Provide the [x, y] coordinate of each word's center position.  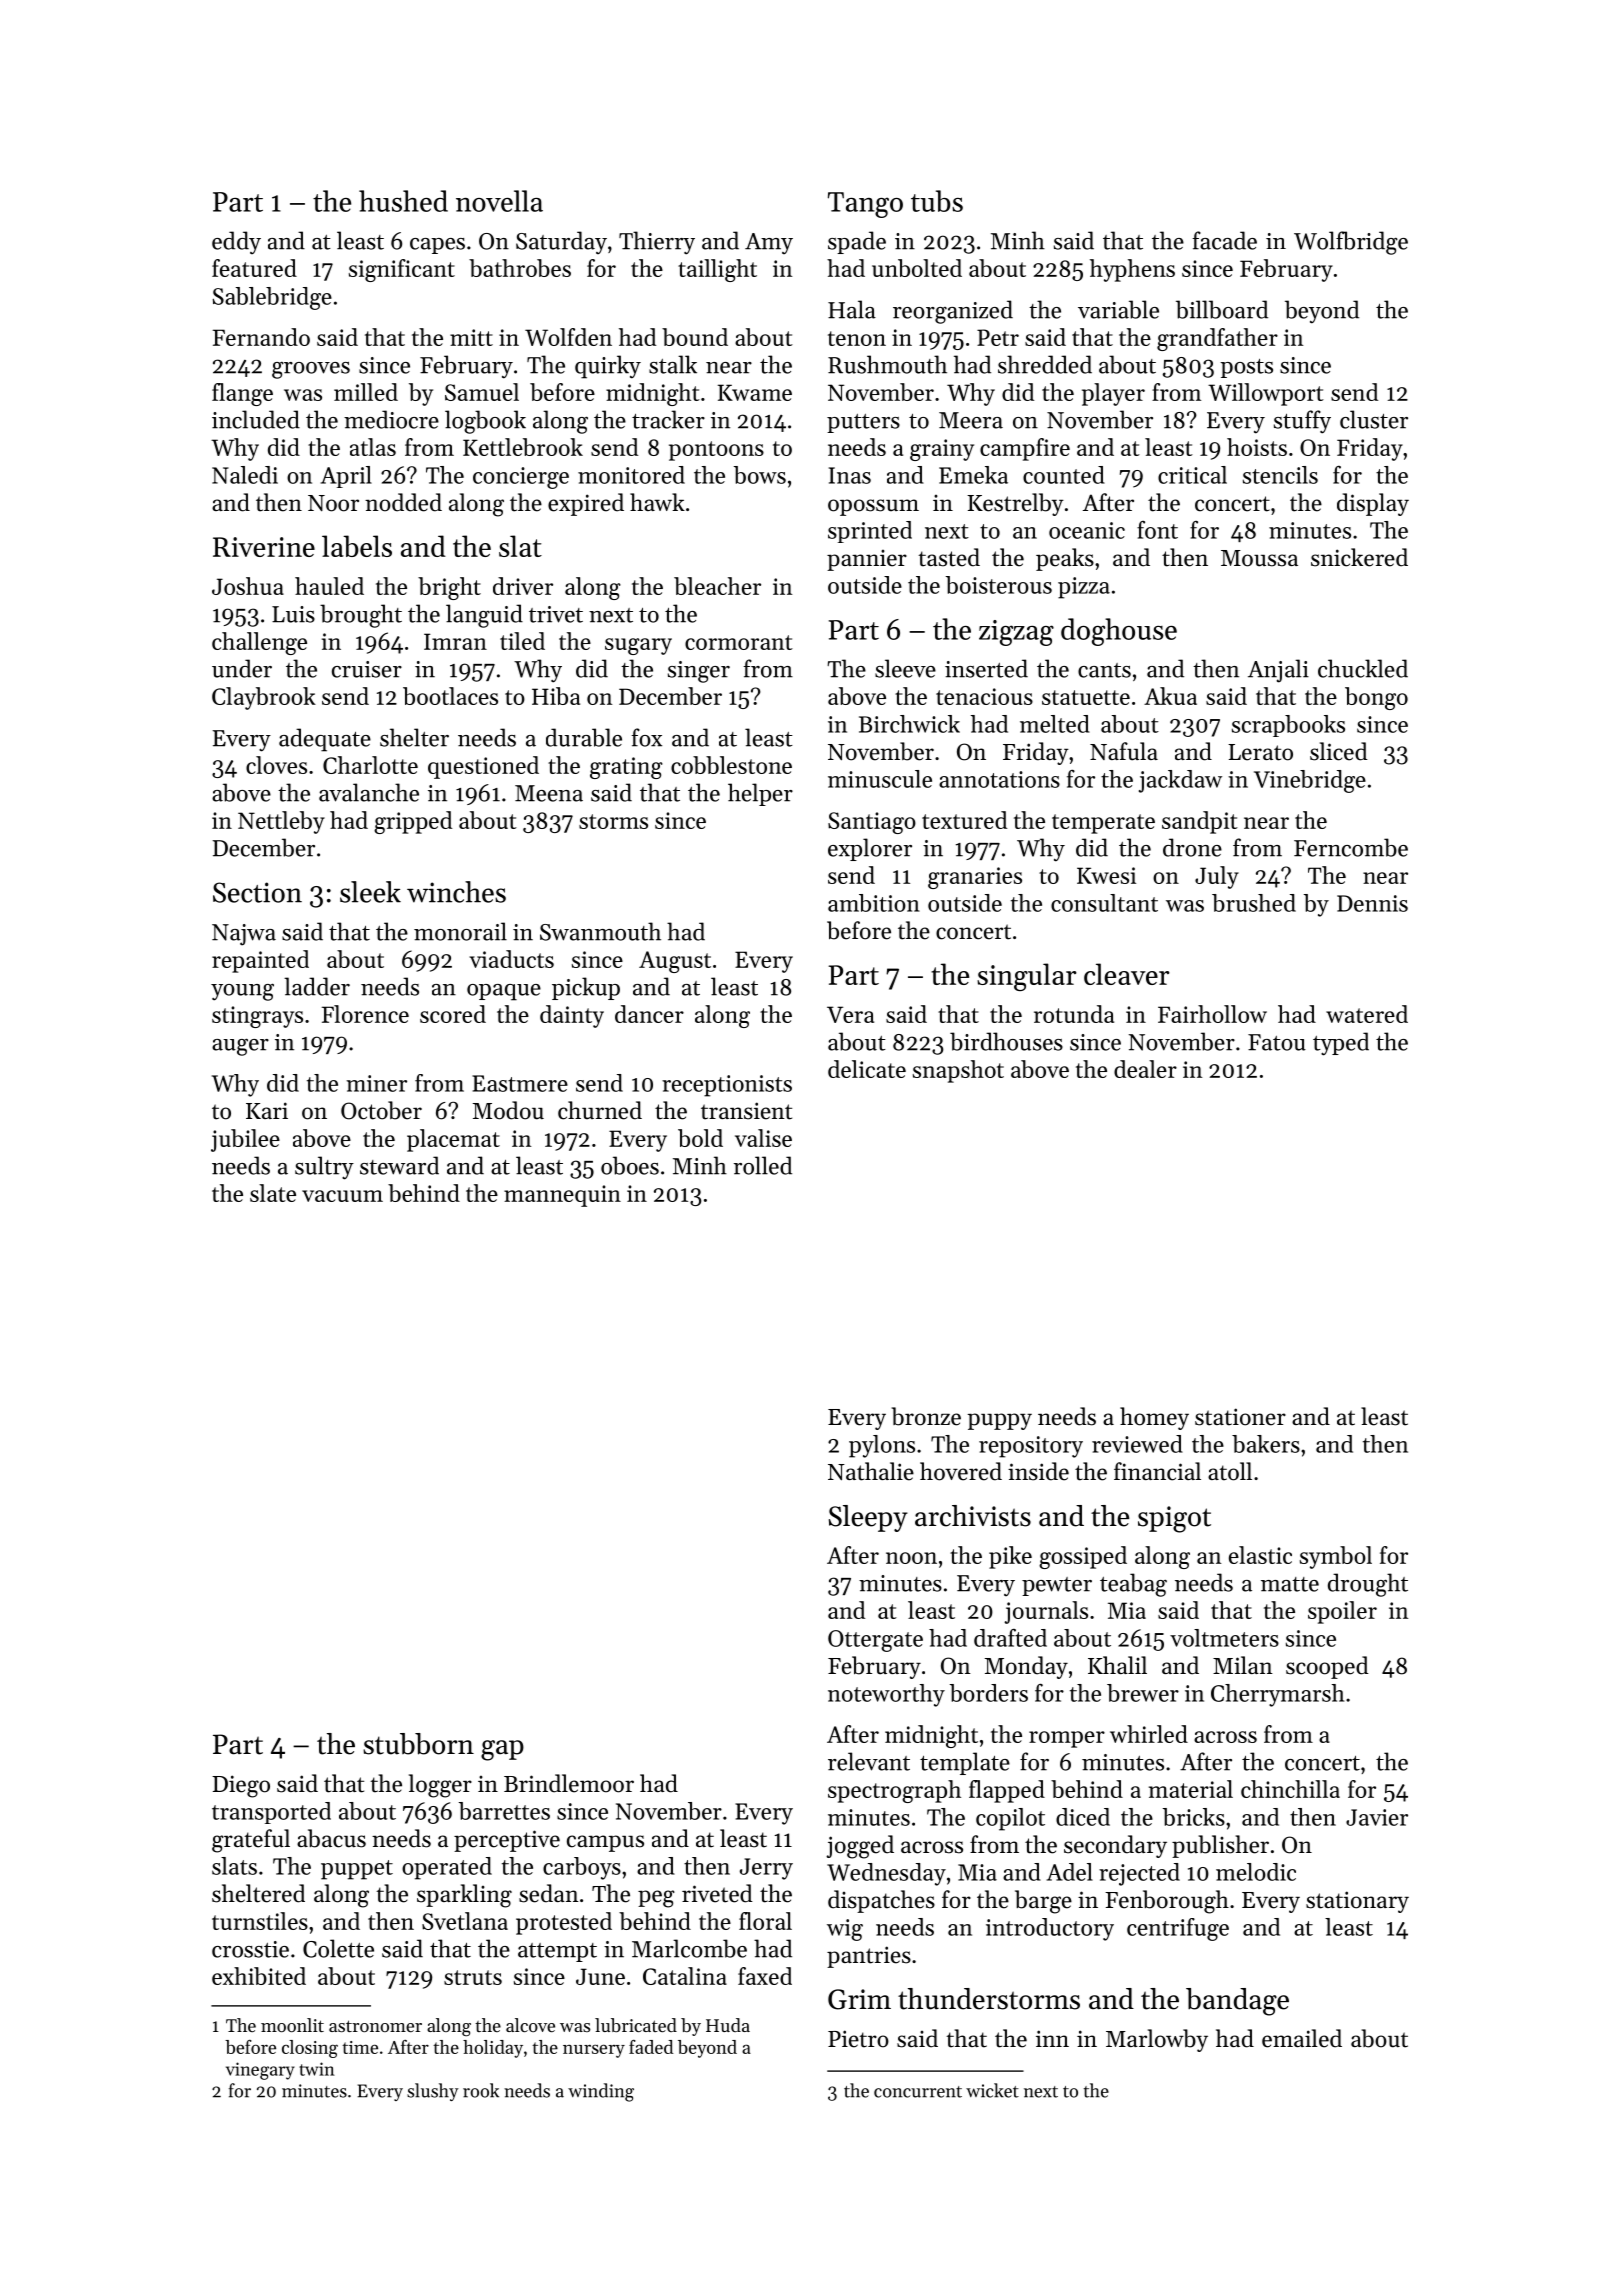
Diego [241, 1786]
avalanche [369, 792]
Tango [865, 205]
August [675, 962]
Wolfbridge [1351, 243]
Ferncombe [1351, 847]
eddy [236, 242]
